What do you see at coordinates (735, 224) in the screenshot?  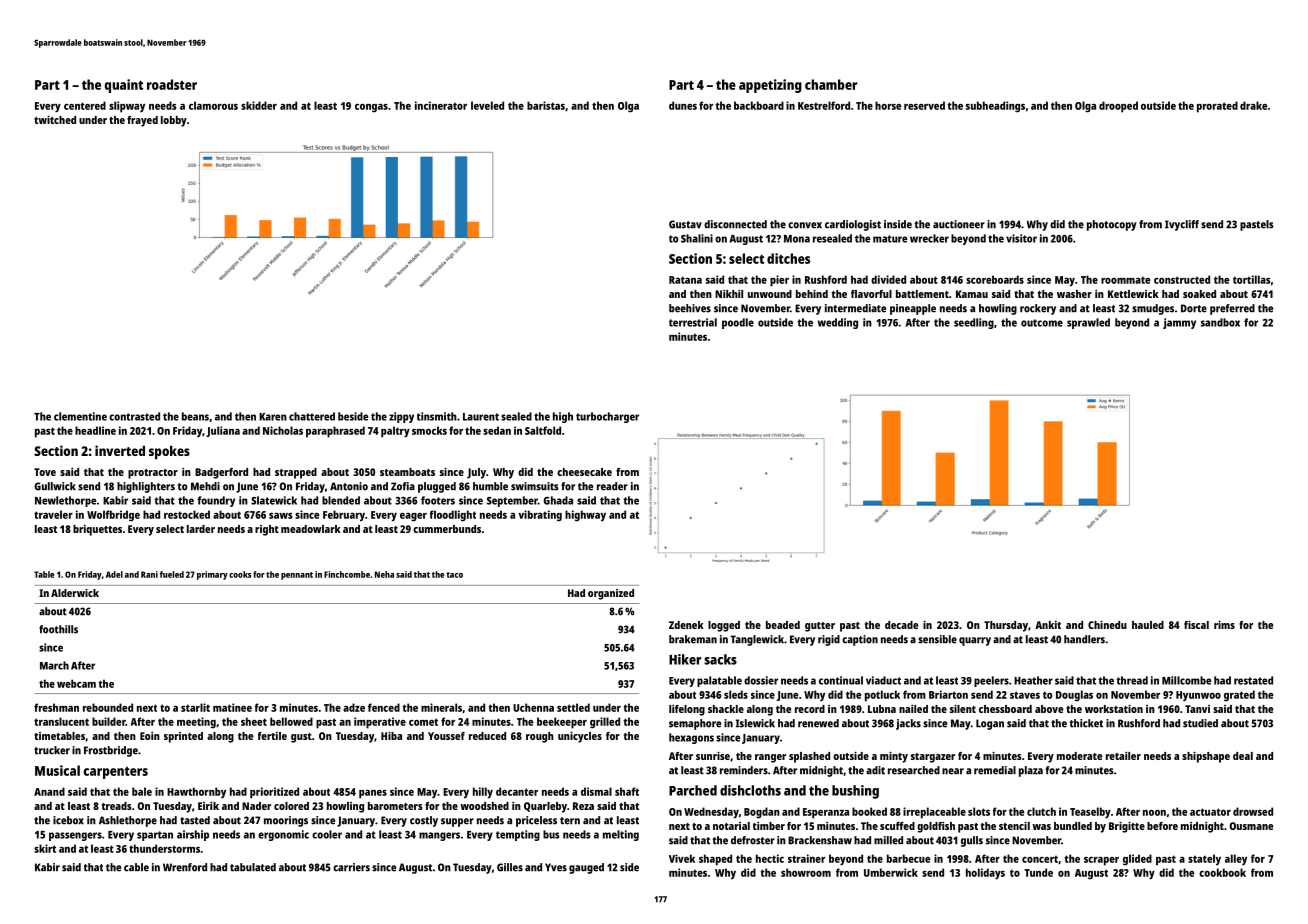 I see `disconnected` at bounding box center [735, 224].
